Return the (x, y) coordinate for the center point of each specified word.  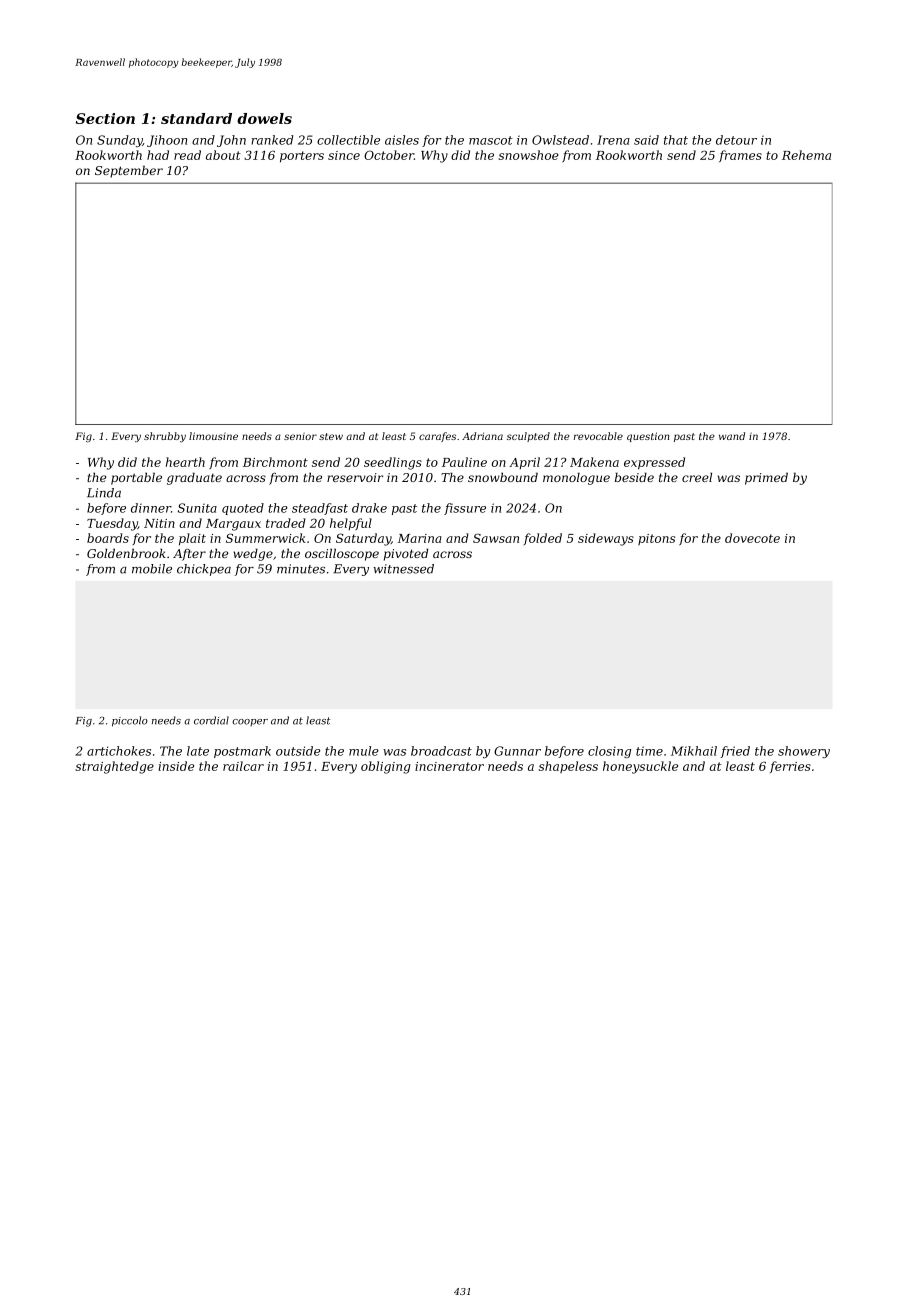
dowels (264, 118)
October (389, 155)
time (649, 751)
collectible (348, 140)
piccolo (130, 721)
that (676, 140)
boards (108, 538)
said (646, 140)
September (129, 171)
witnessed (403, 569)
